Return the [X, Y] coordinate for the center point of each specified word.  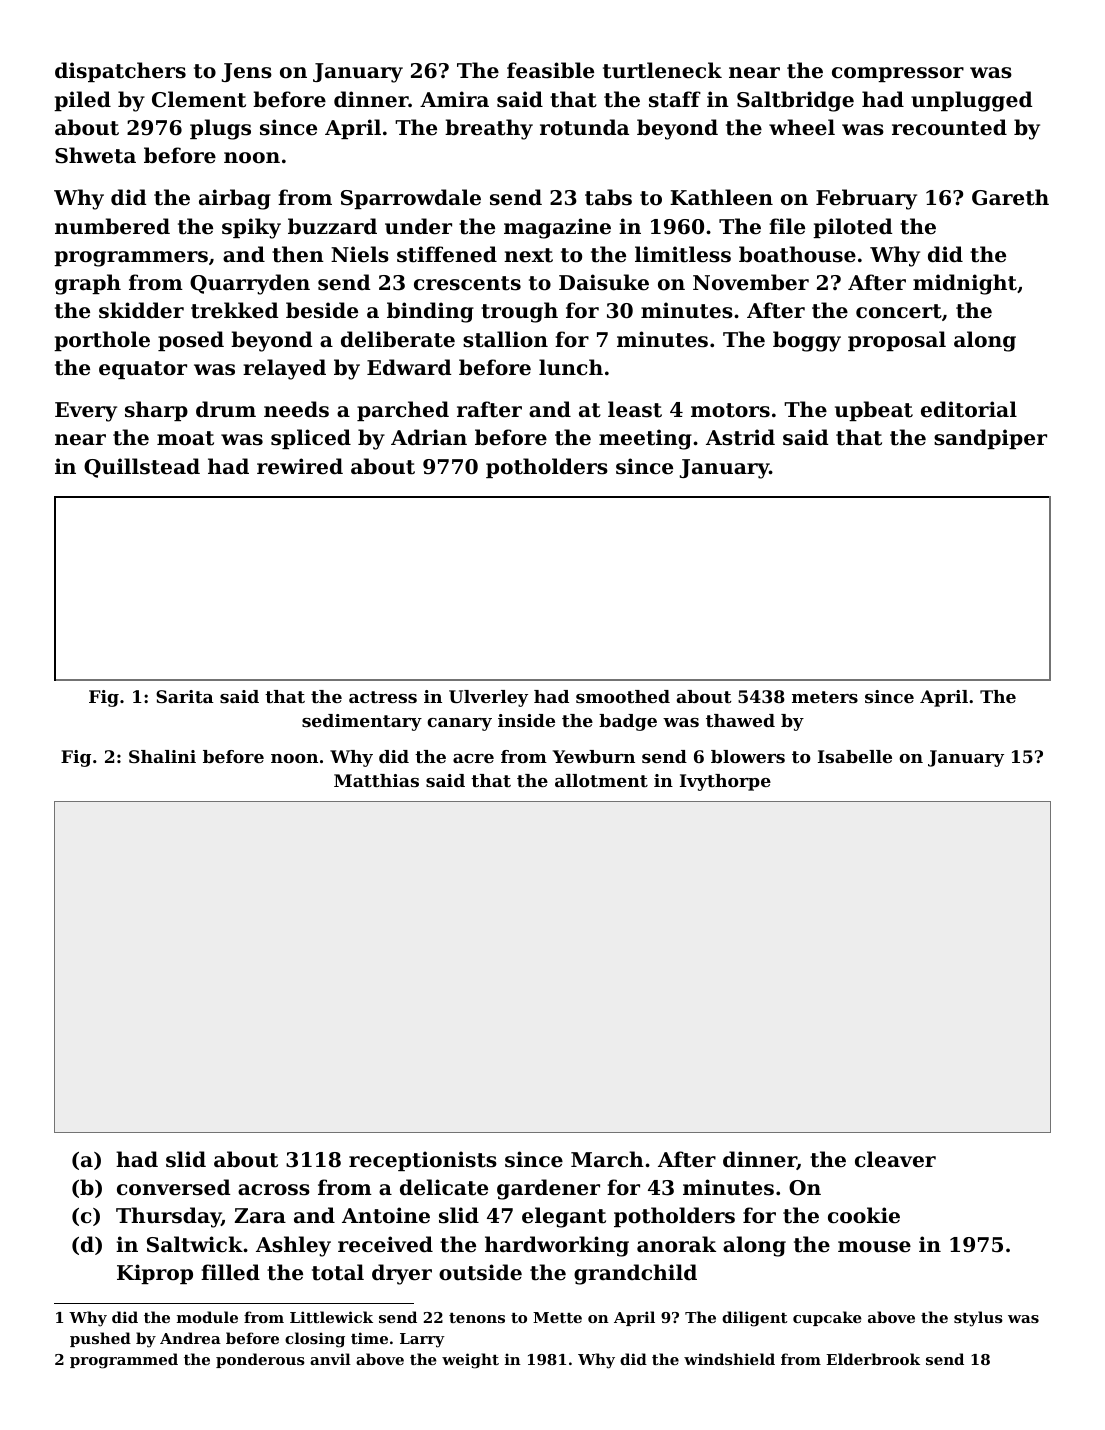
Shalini [162, 756]
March [607, 1159]
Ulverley [488, 698]
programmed [124, 1361]
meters [825, 697]
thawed [740, 720]
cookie [864, 1215]
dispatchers [120, 72]
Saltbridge [795, 101]
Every [86, 412]
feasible [550, 70]
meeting [645, 439]
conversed [173, 1187]
